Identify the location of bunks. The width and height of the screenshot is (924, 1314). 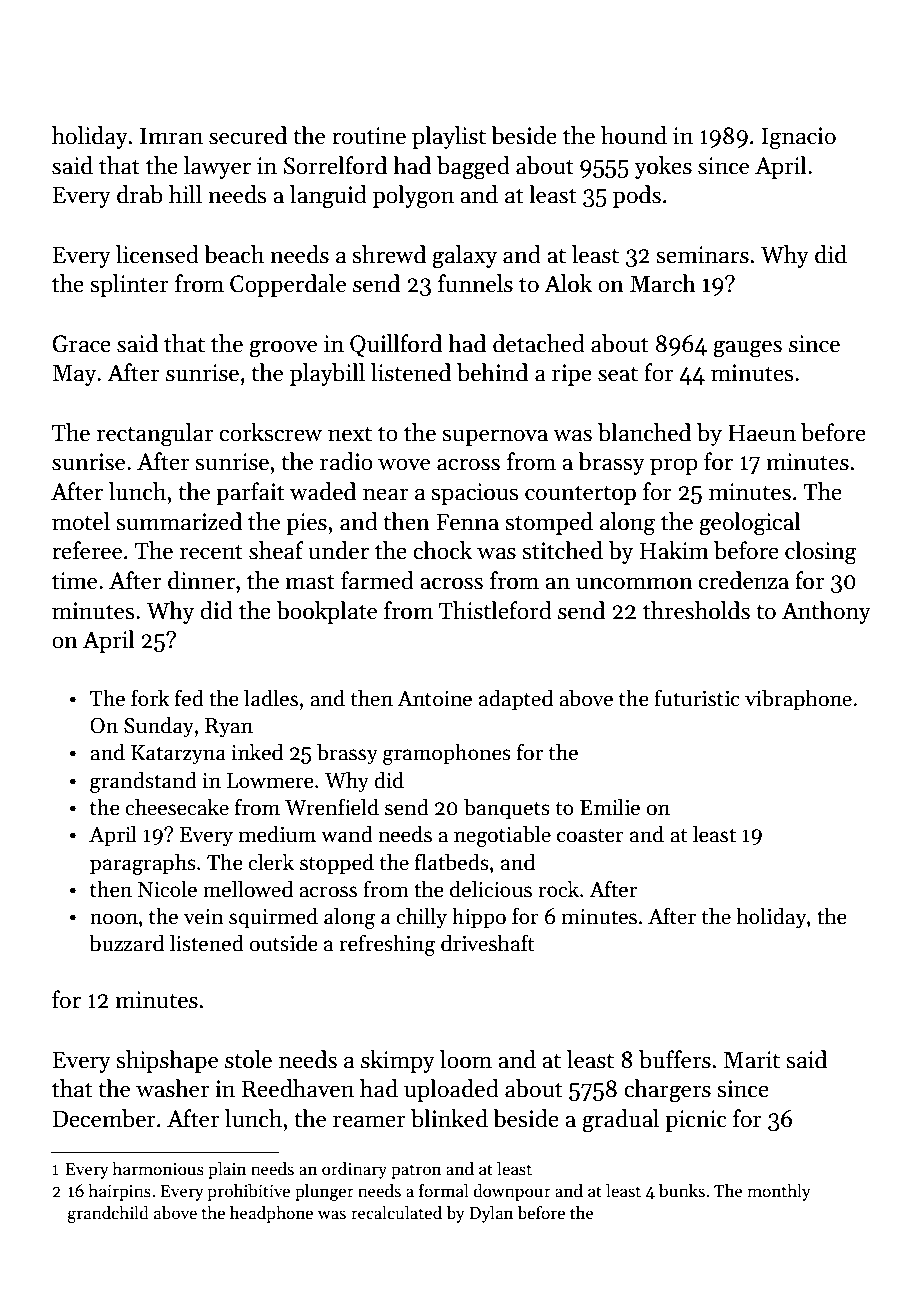
(682, 1191).
